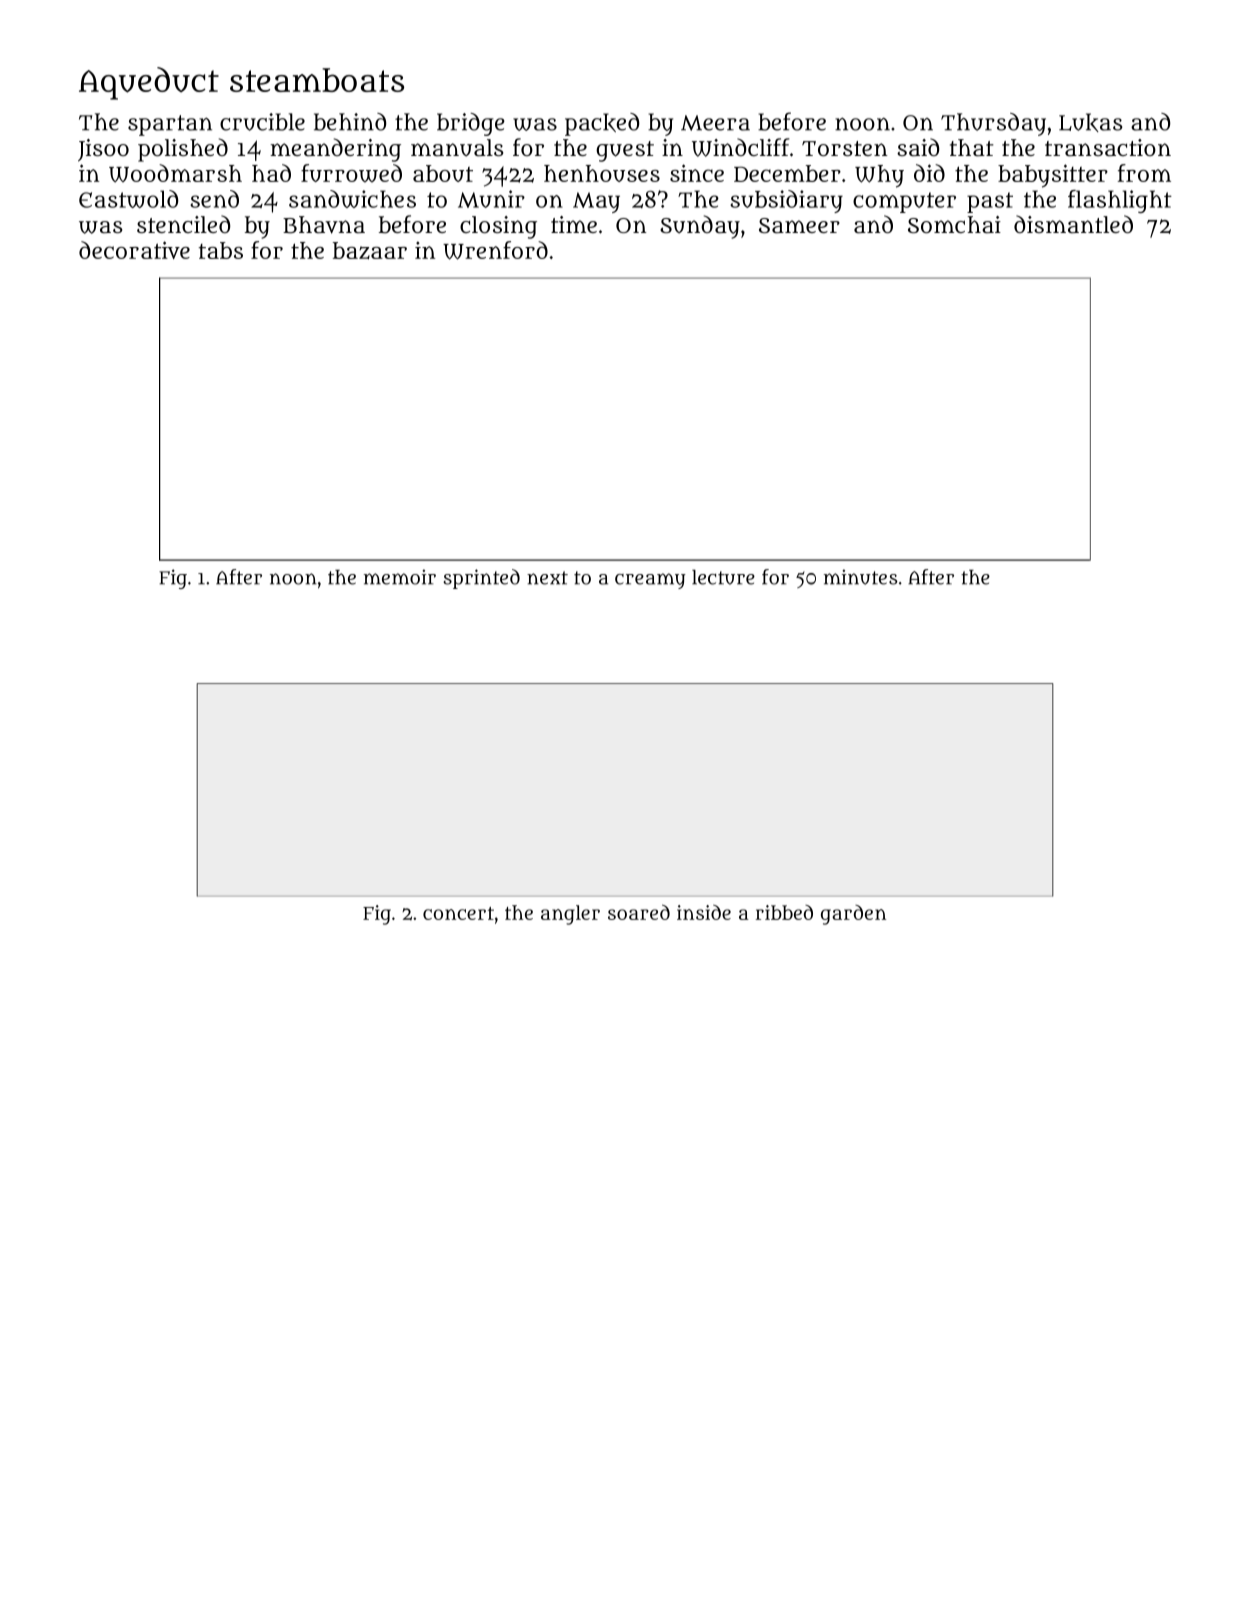 This image has width=1250, height=1618. Describe the element at coordinates (650, 581) in the image. I see `creamy` at that location.
